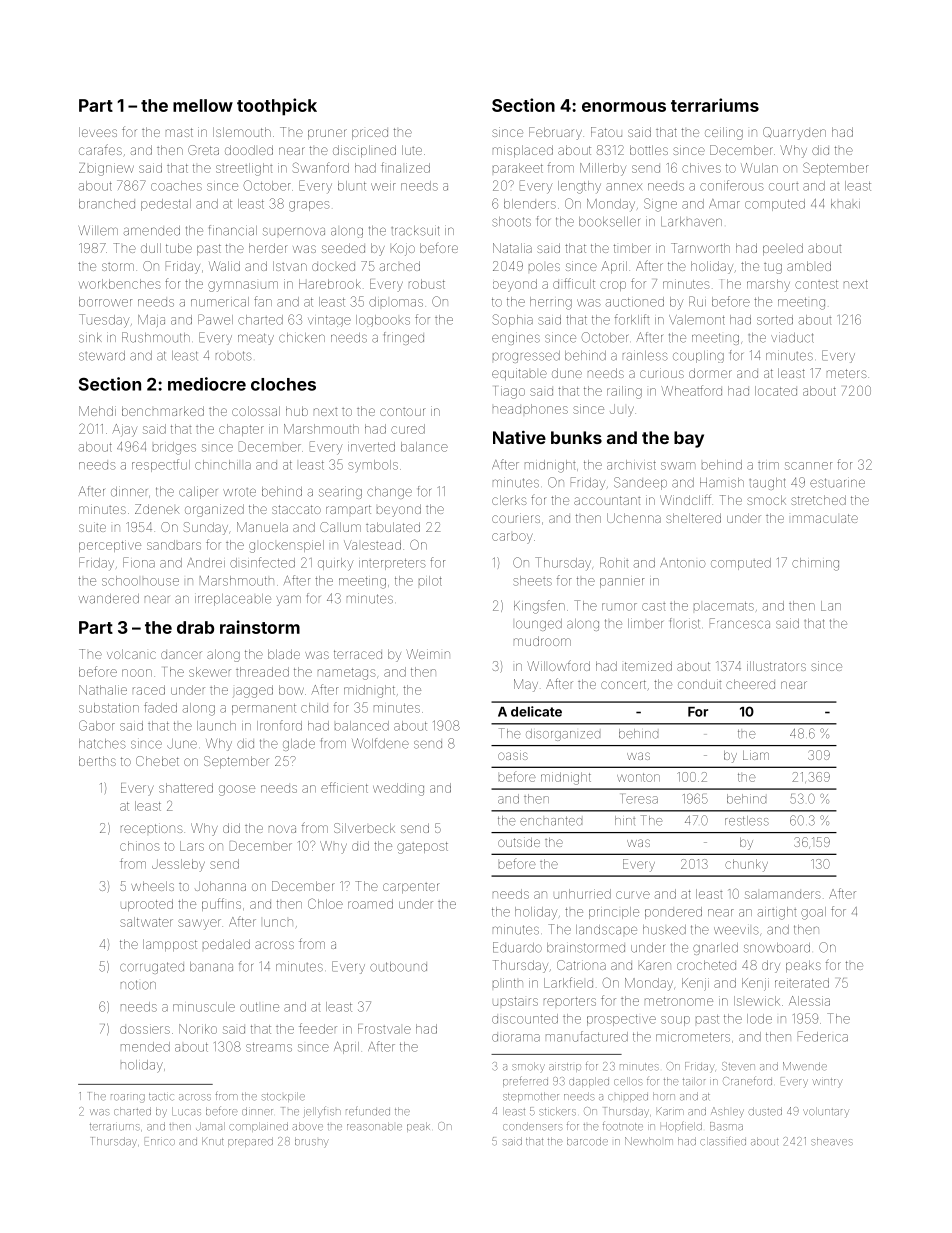  Describe the element at coordinates (408, 429) in the screenshot. I see `cured` at that location.
